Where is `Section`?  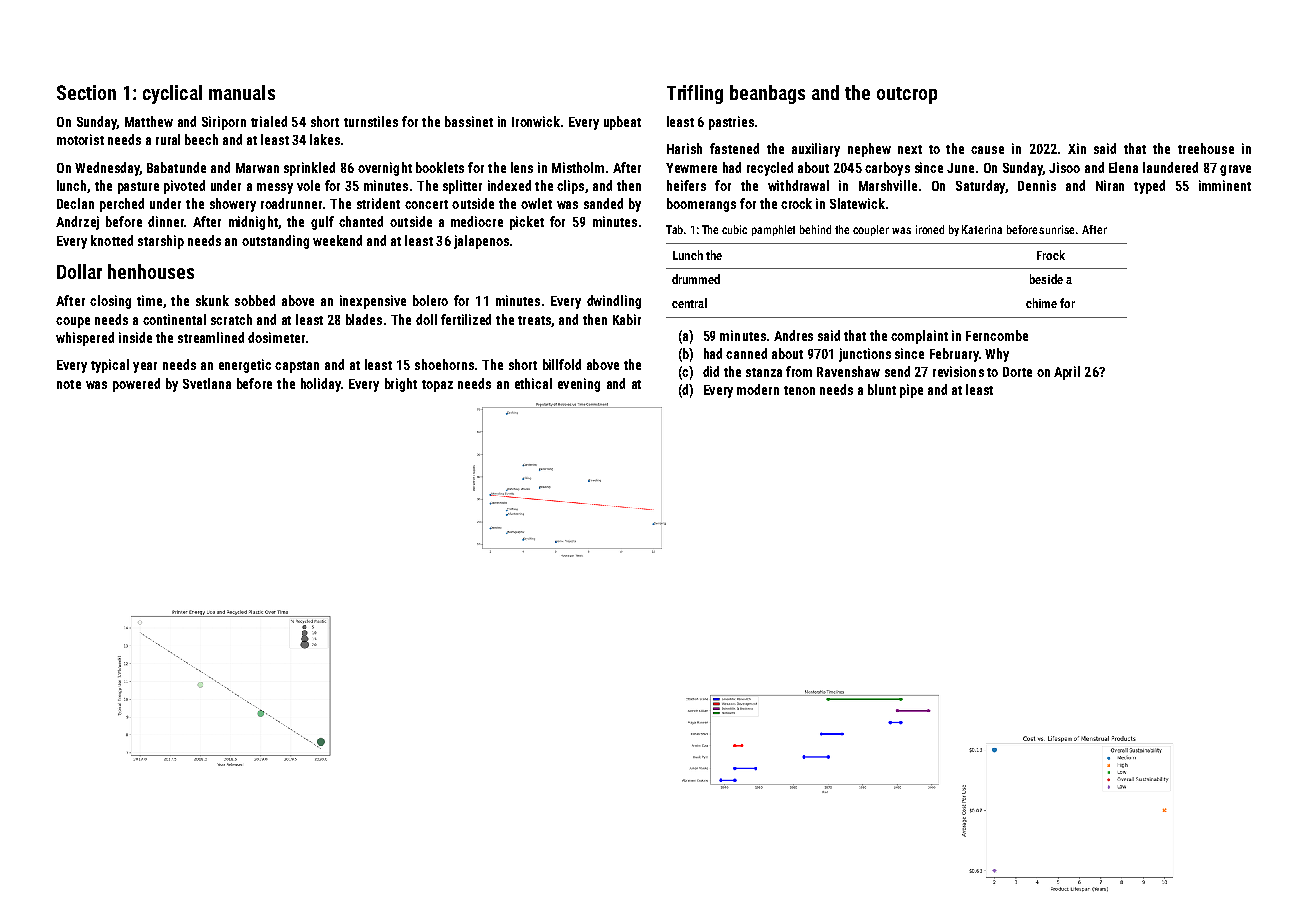 Section is located at coordinates (86, 92).
